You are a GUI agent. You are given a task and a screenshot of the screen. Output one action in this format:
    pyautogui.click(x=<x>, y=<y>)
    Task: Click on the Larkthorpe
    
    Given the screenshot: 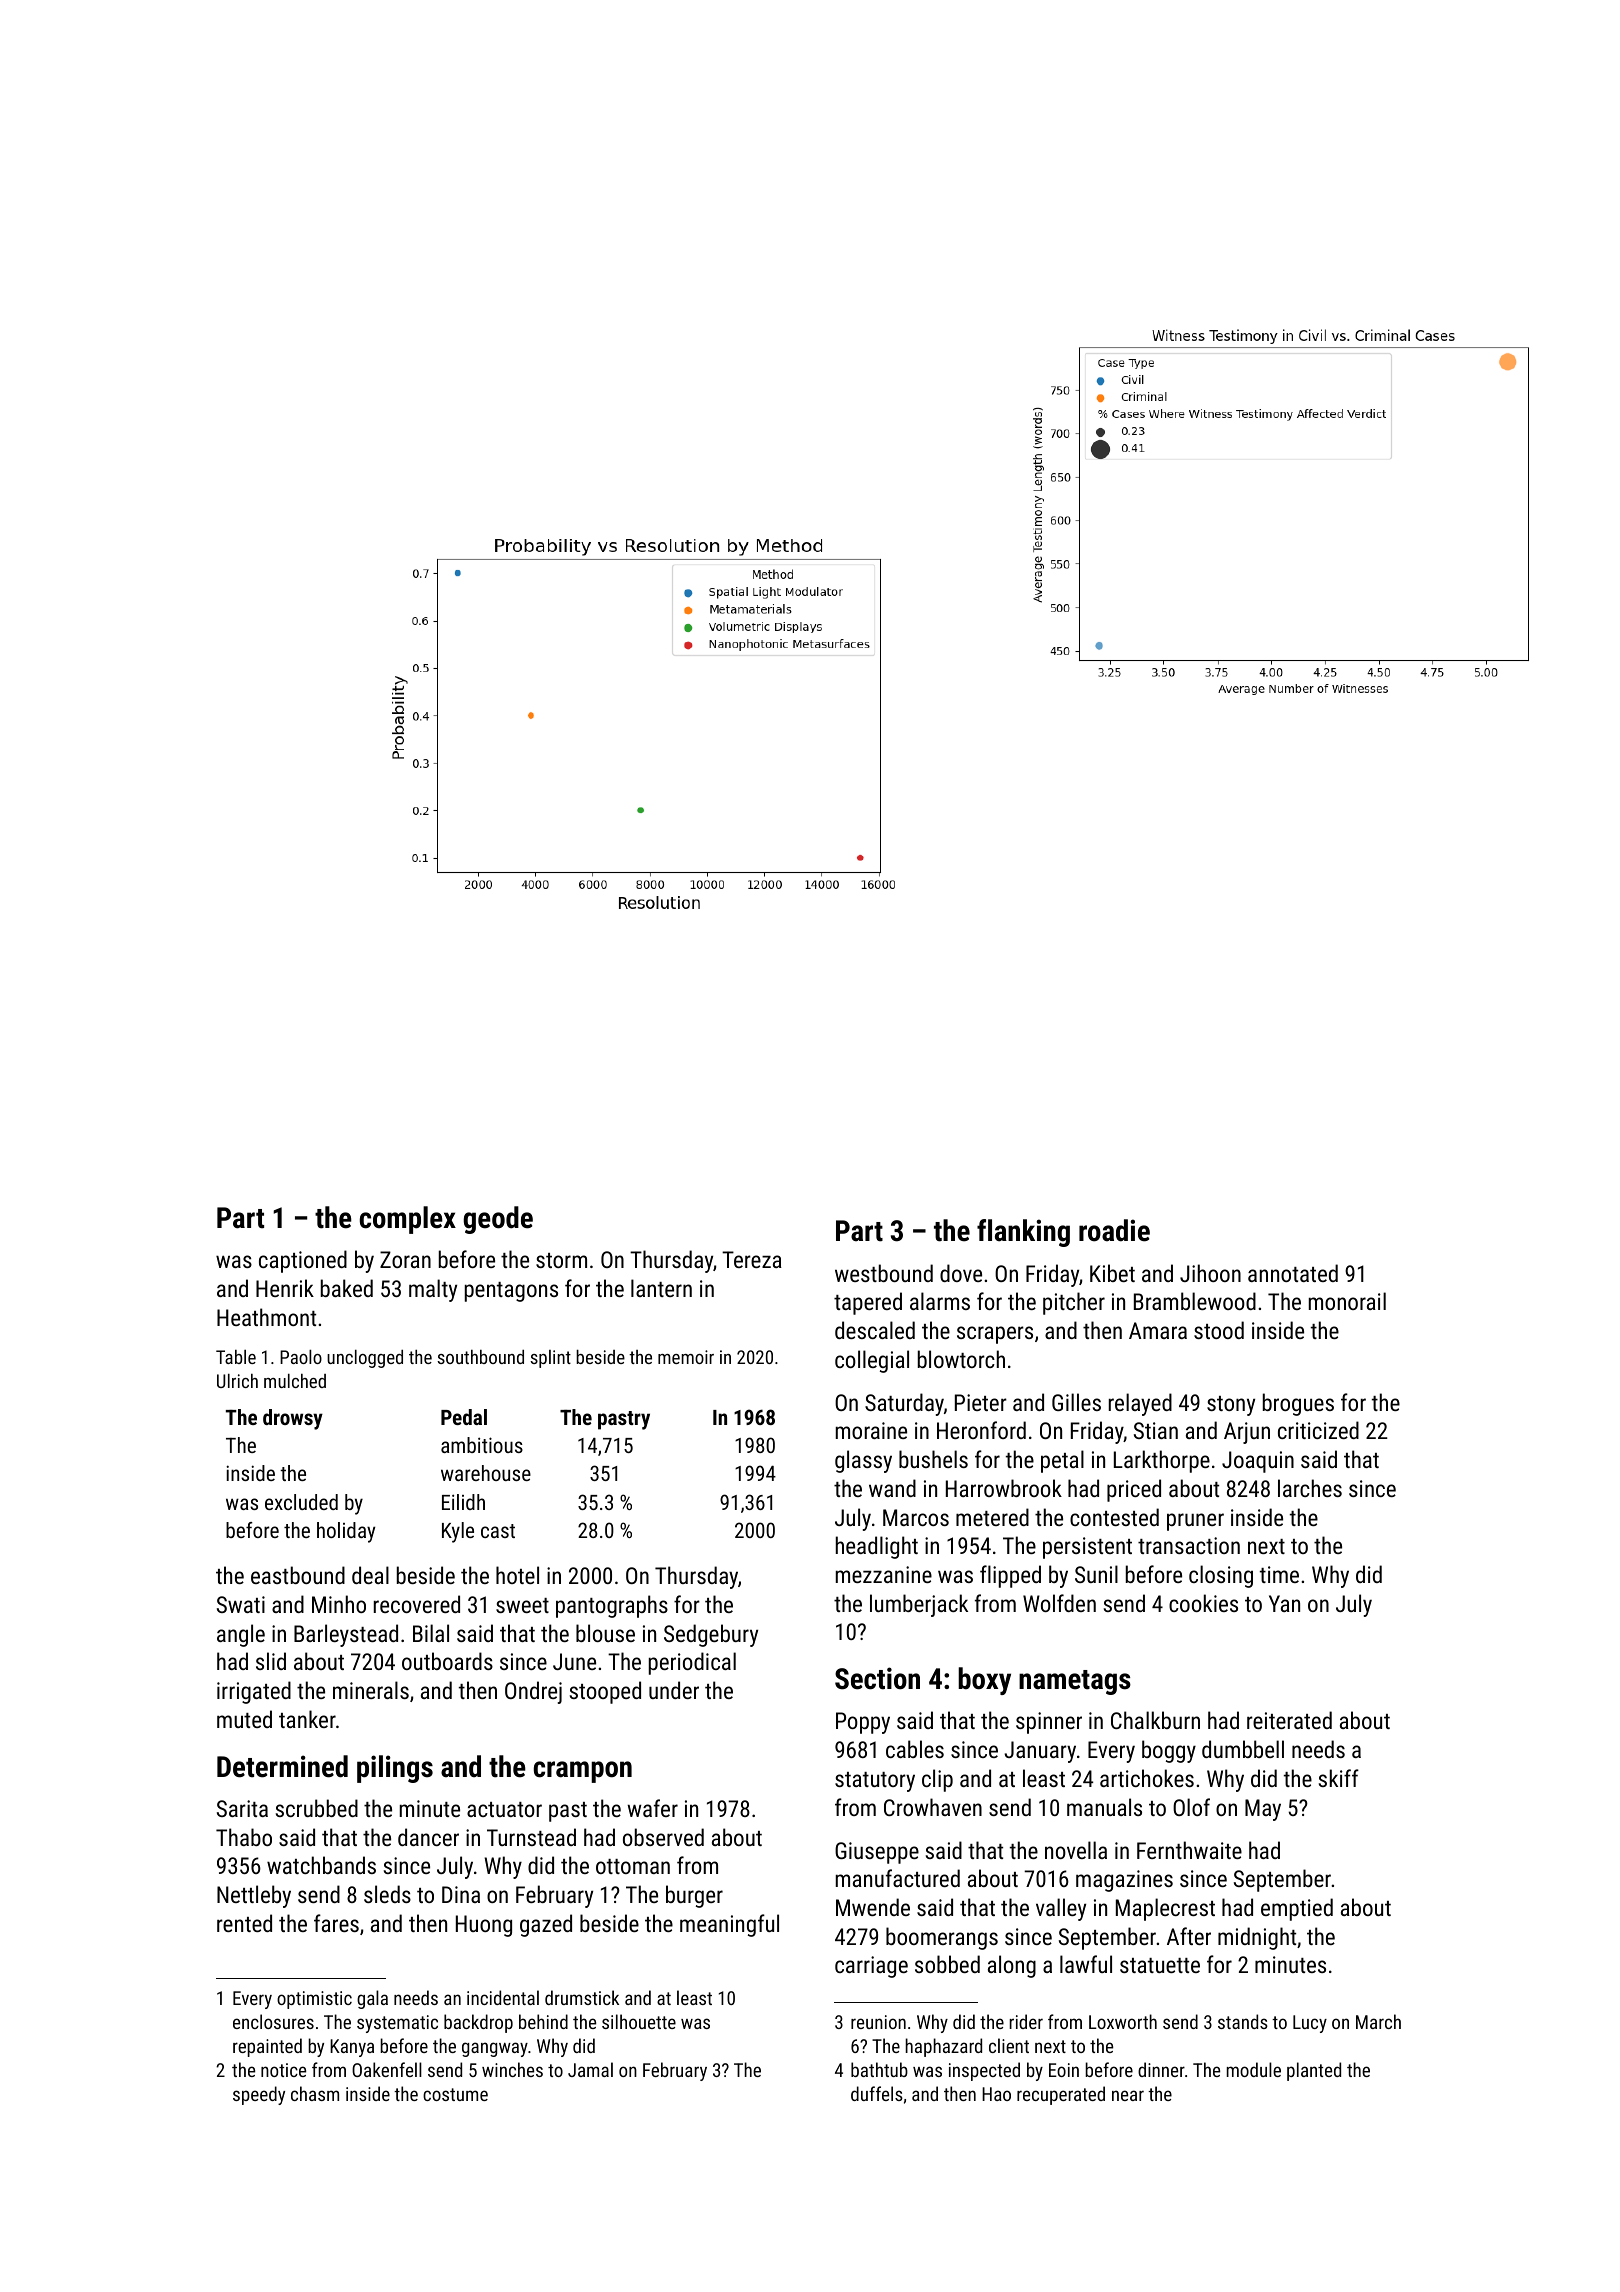 What is the action you would take?
    pyautogui.click(x=1162, y=1461)
